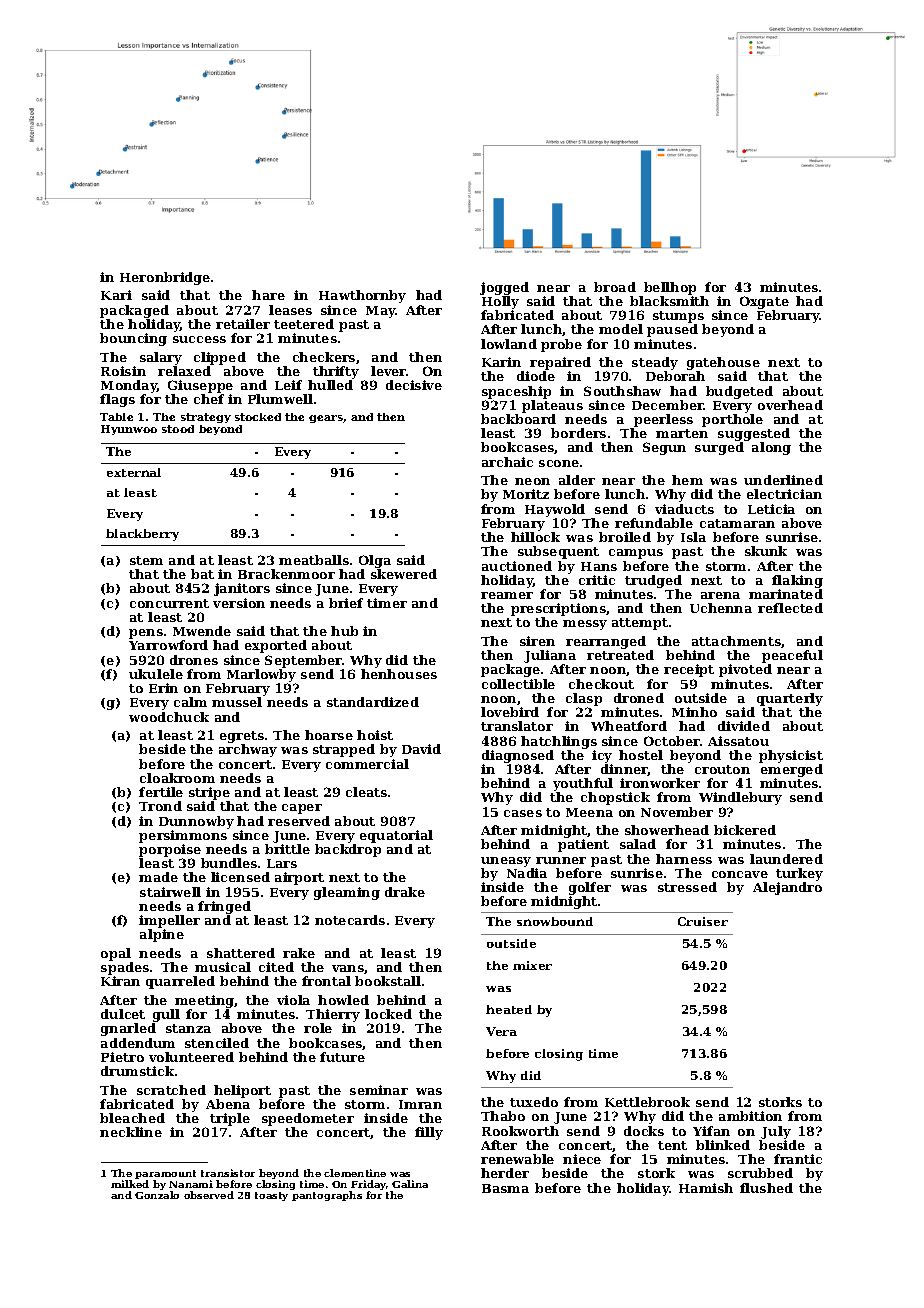 The image size is (924, 1308). I want to click on Hawthornby, so click(362, 296).
